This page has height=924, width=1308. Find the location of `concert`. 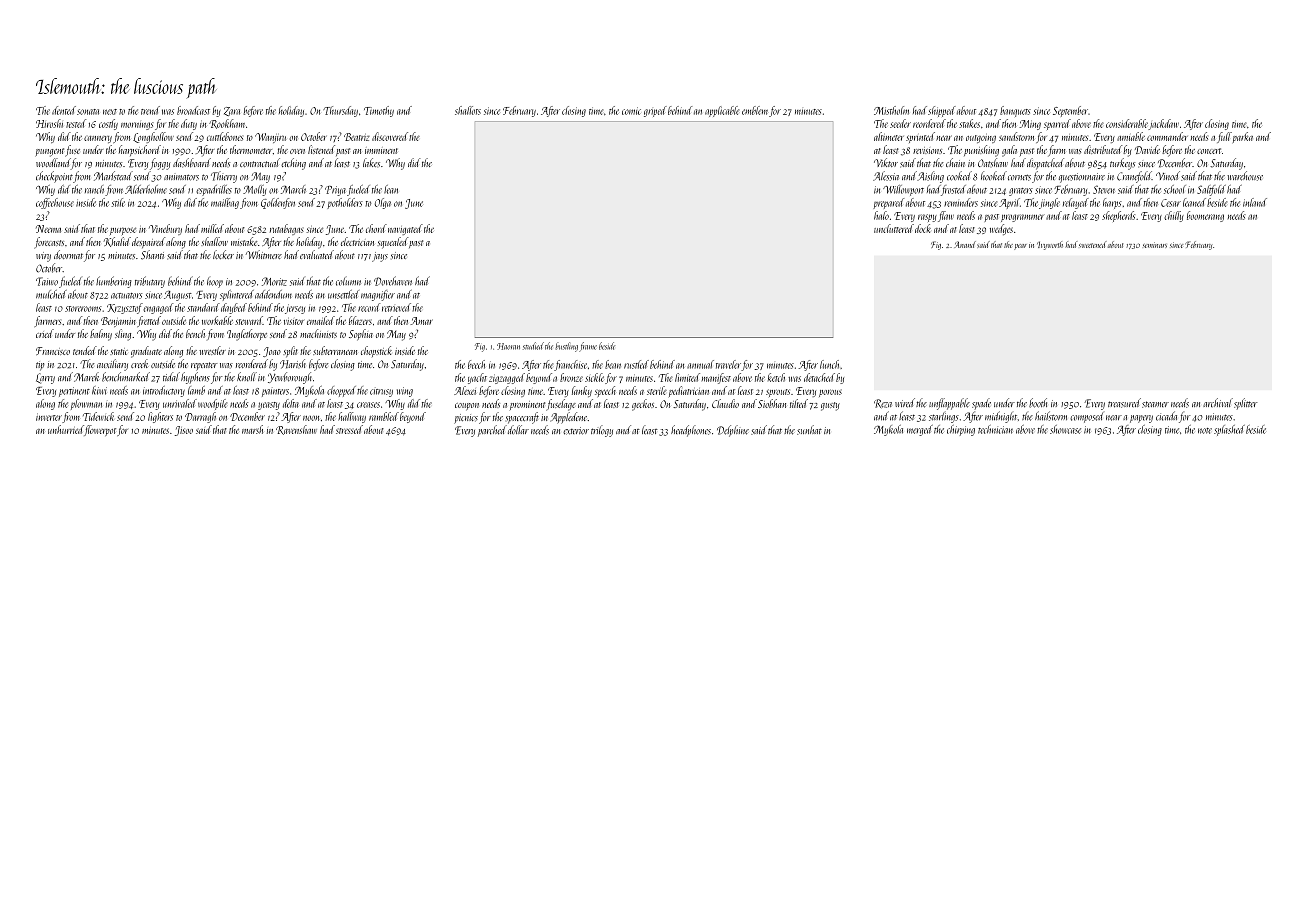

concert is located at coordinates (1209, 151).
